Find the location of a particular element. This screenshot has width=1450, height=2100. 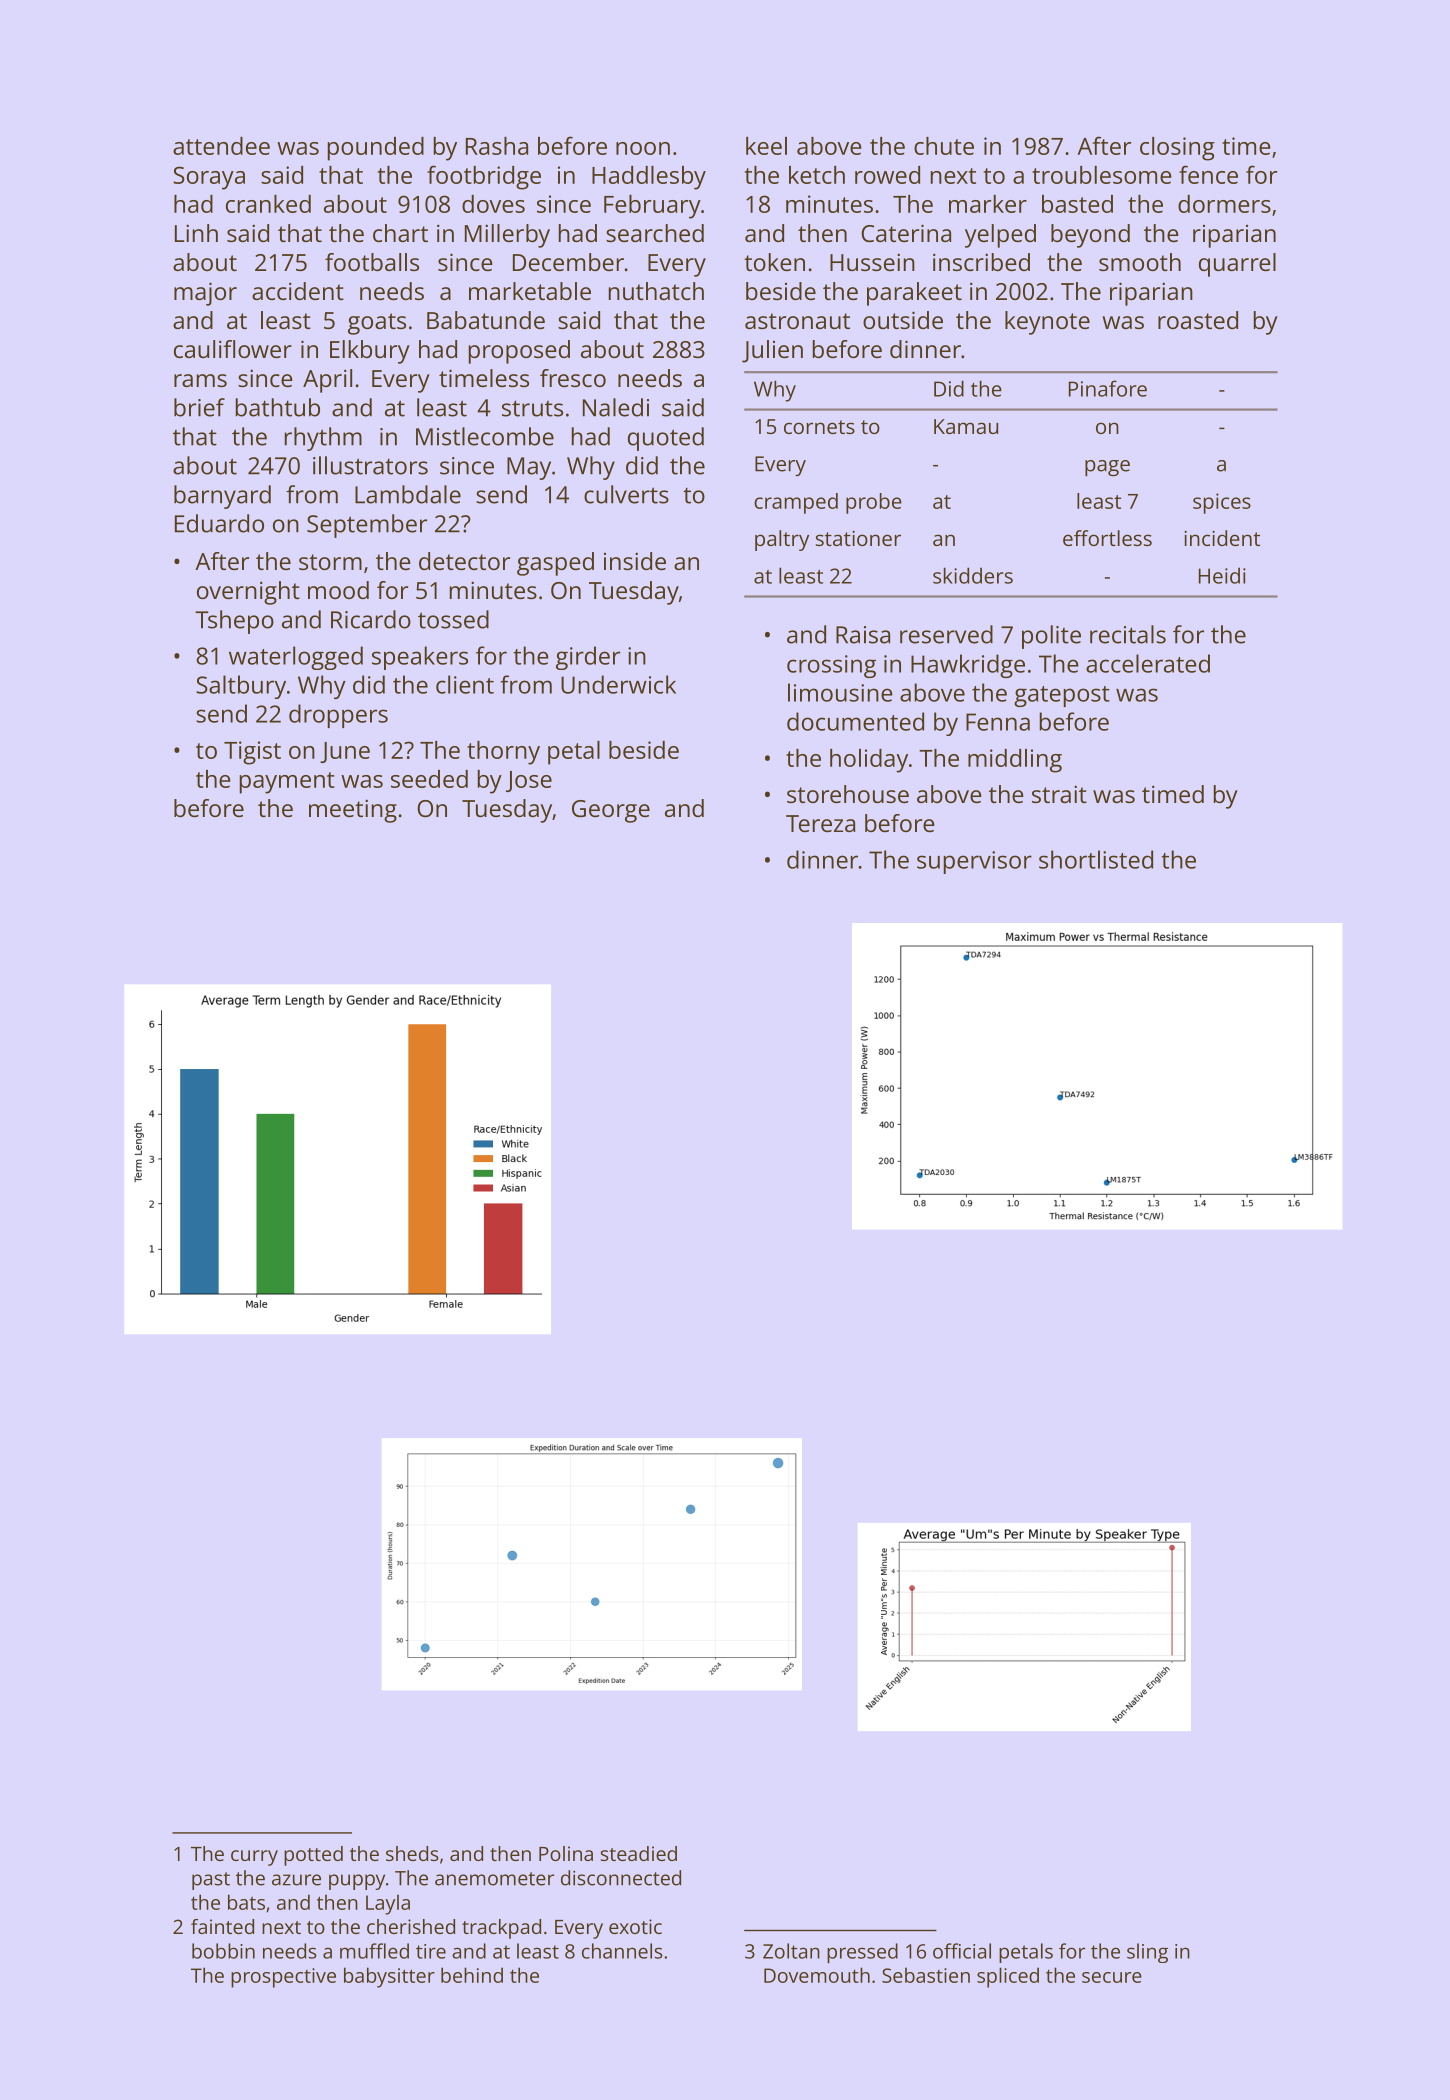

potted is located at coordinates (313, 1856).
